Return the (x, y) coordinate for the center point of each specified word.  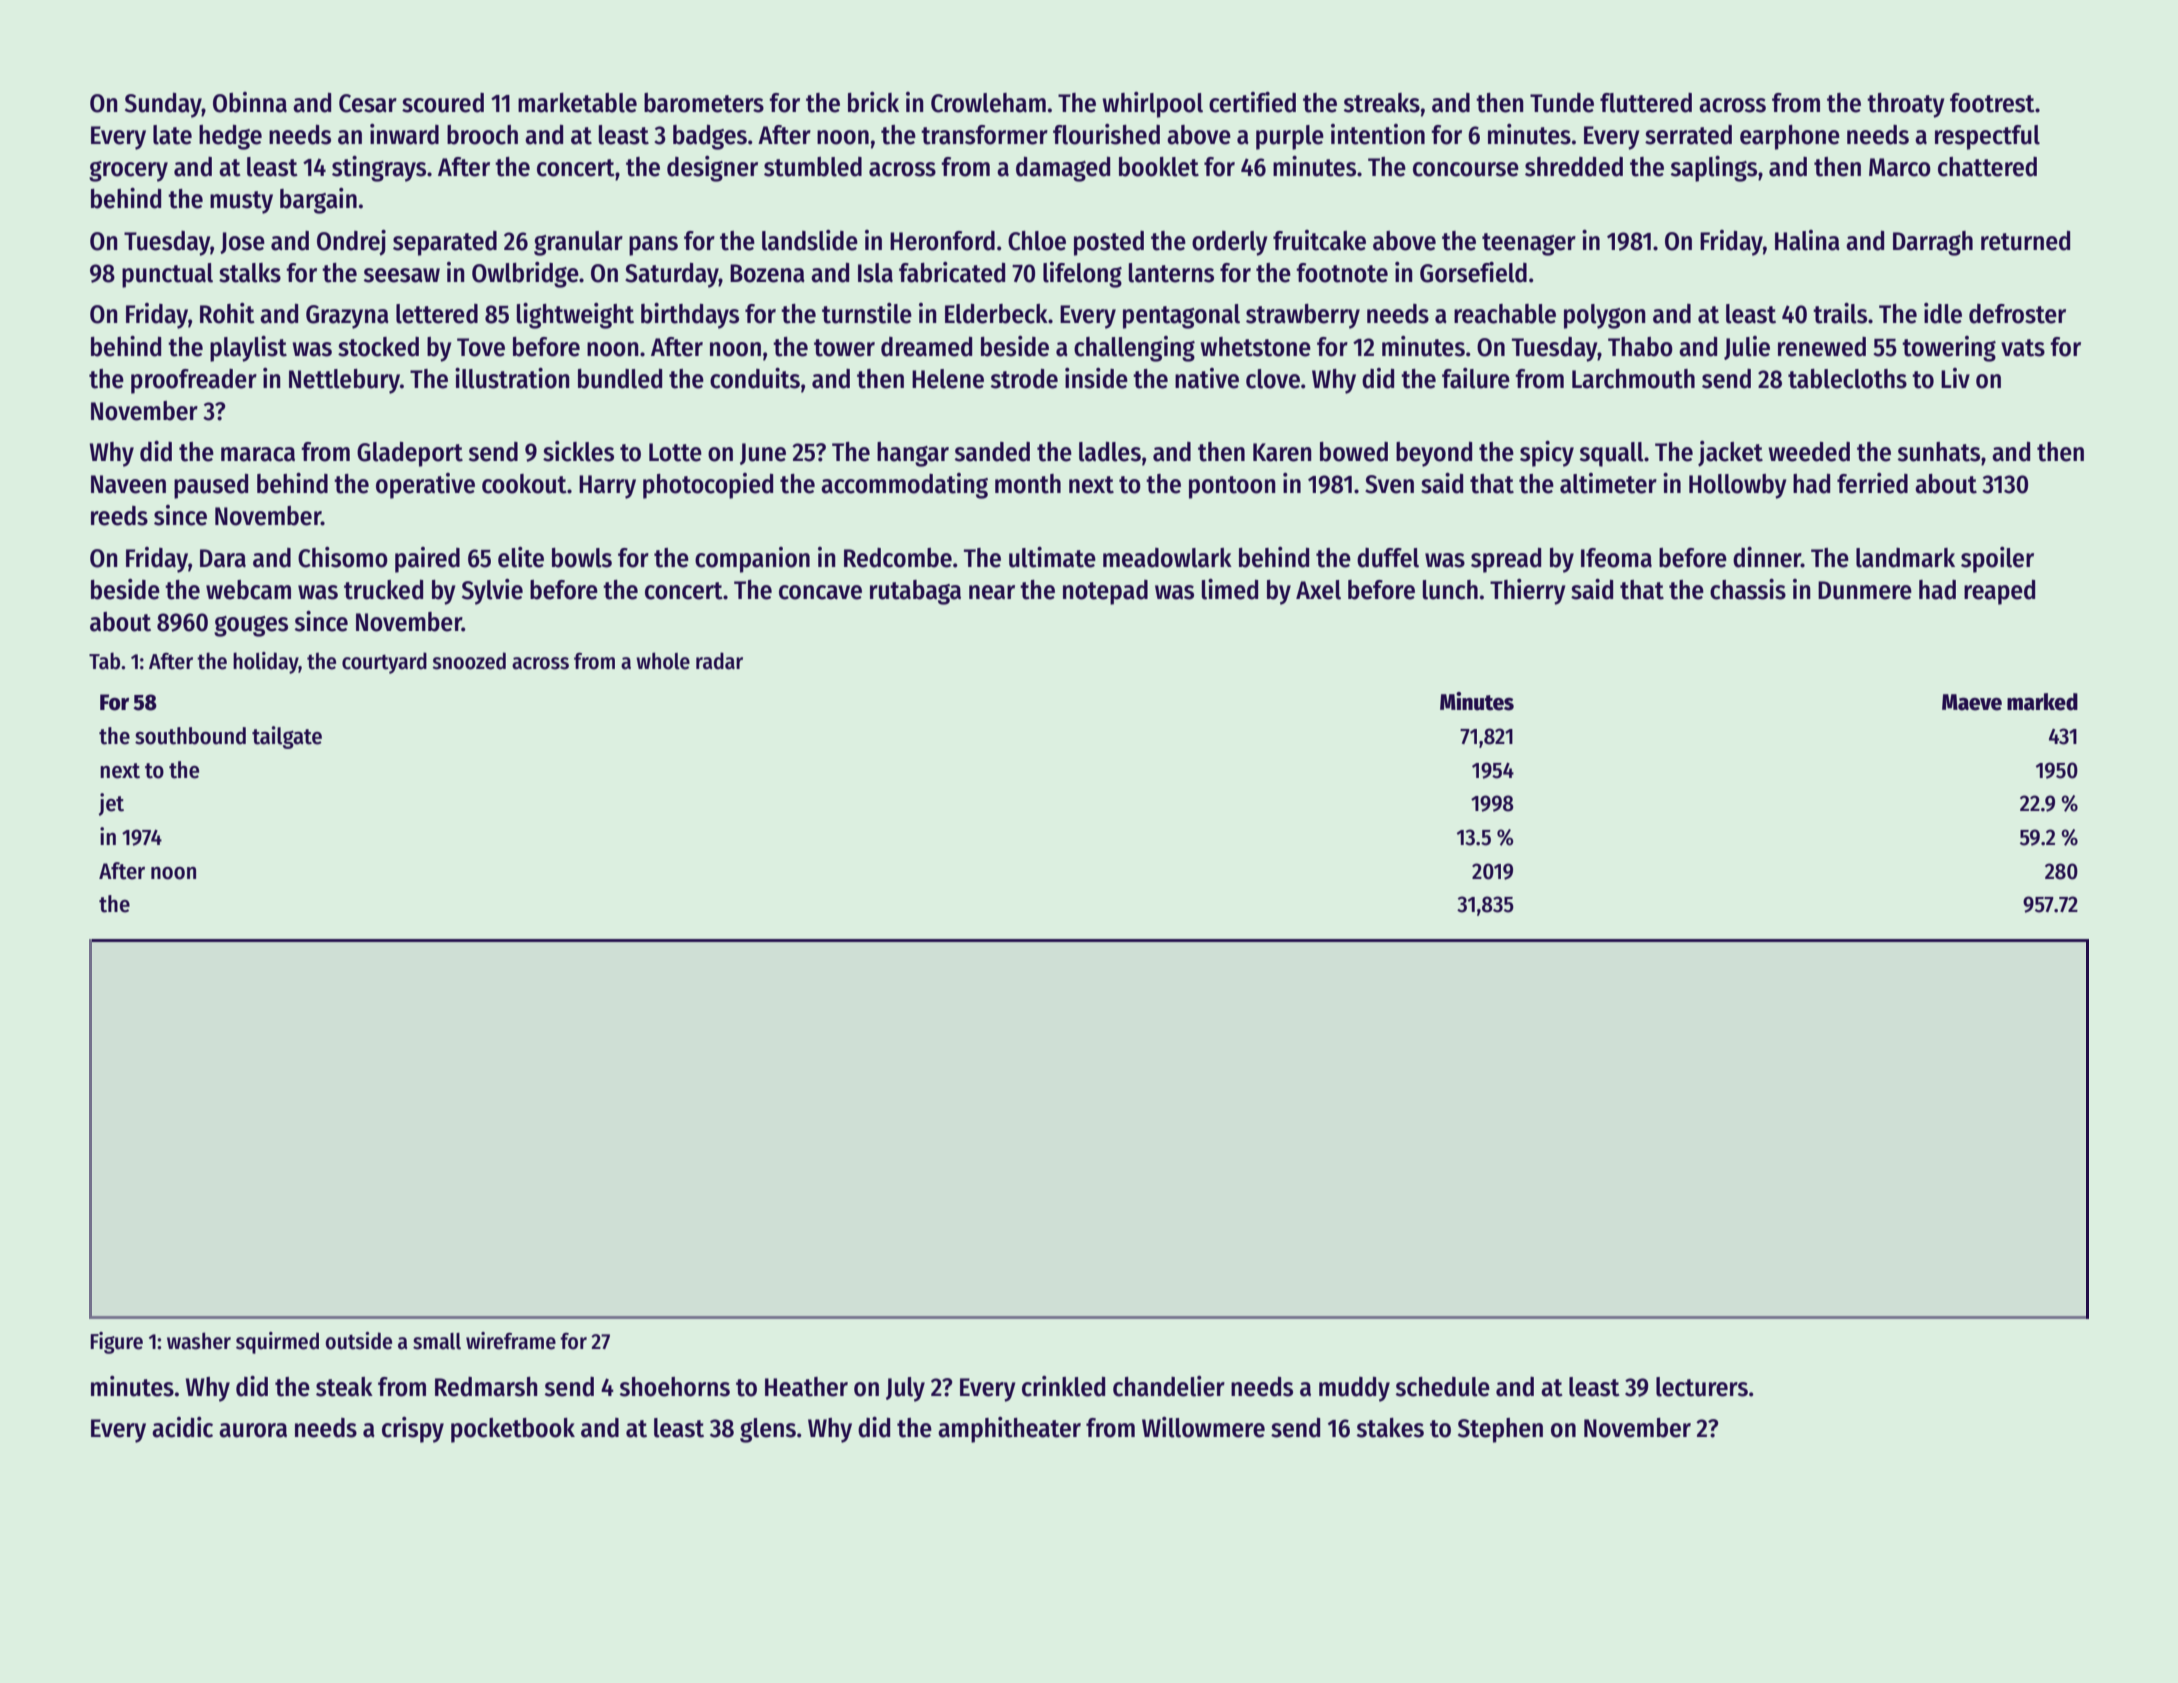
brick (873, 102)
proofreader (194, 381)
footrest (1992, 103)
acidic (182, 1427)
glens (768, 1430)
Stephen (1500, 1430)
